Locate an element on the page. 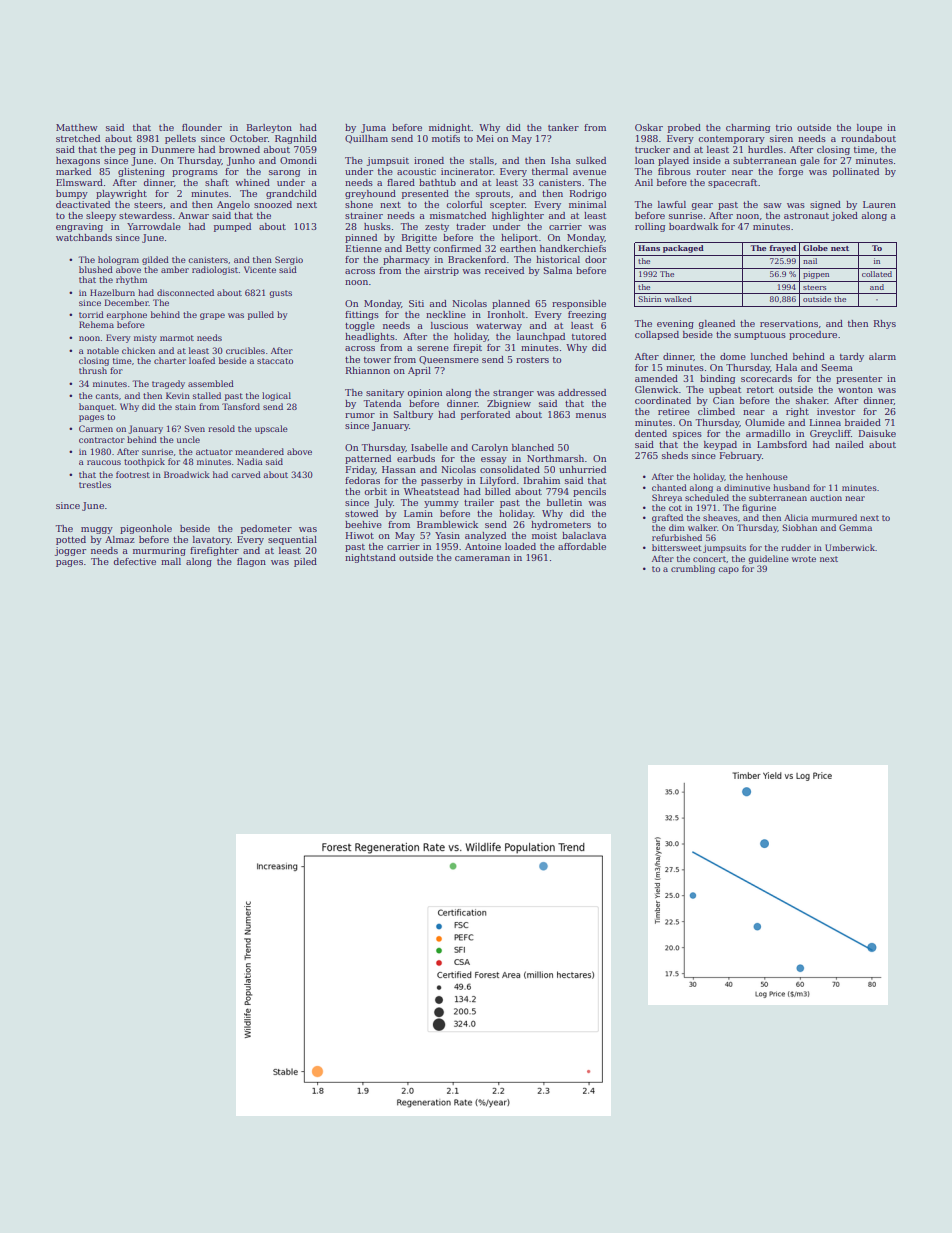 The width and height of the page is (952, 1233). jogger is located at coordinates (70, 551).
